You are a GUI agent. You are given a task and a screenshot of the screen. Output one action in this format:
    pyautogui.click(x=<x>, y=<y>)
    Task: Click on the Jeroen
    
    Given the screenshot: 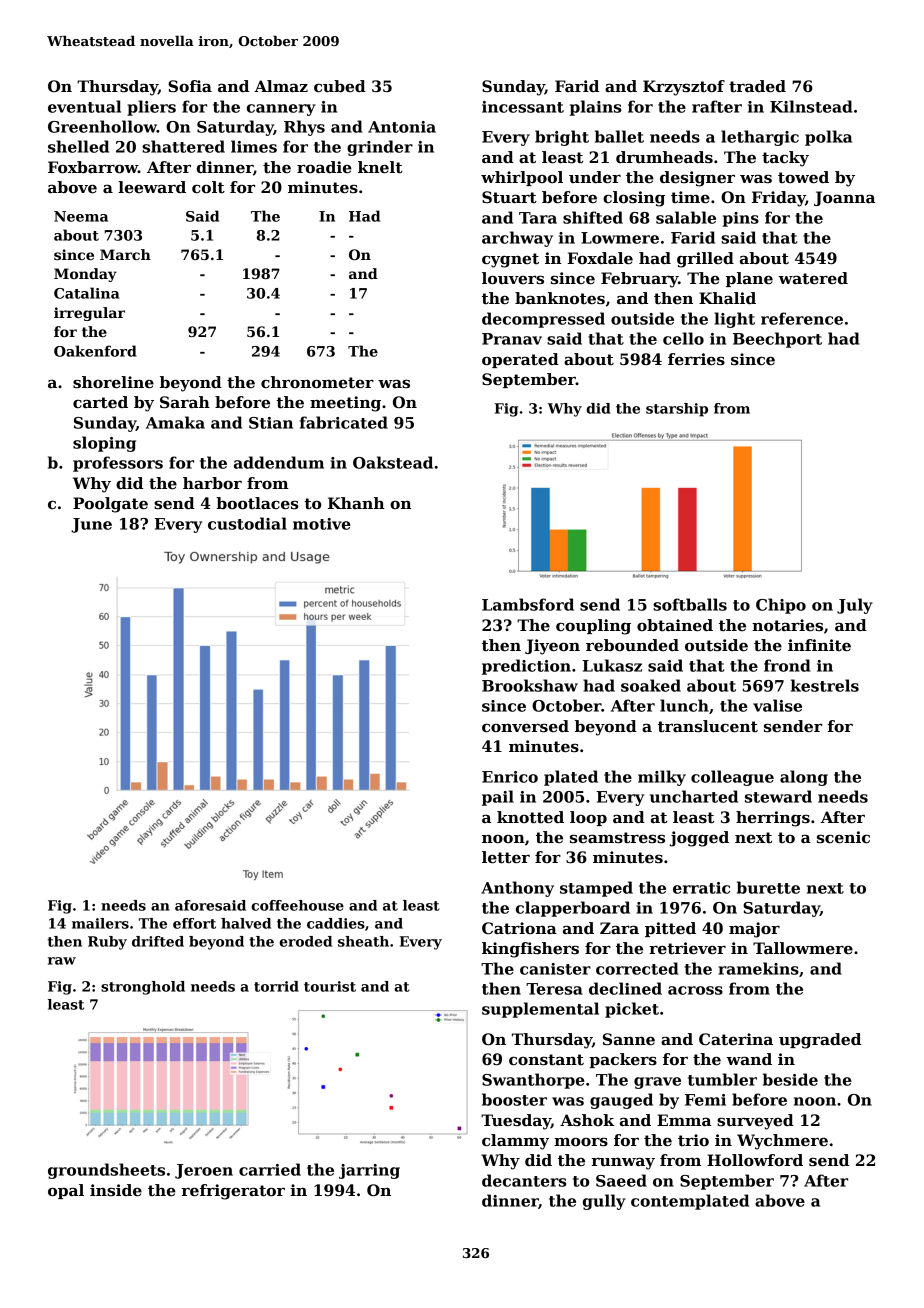 What is the action you would take?
    pyautogui.click(x=204, y=1171)
